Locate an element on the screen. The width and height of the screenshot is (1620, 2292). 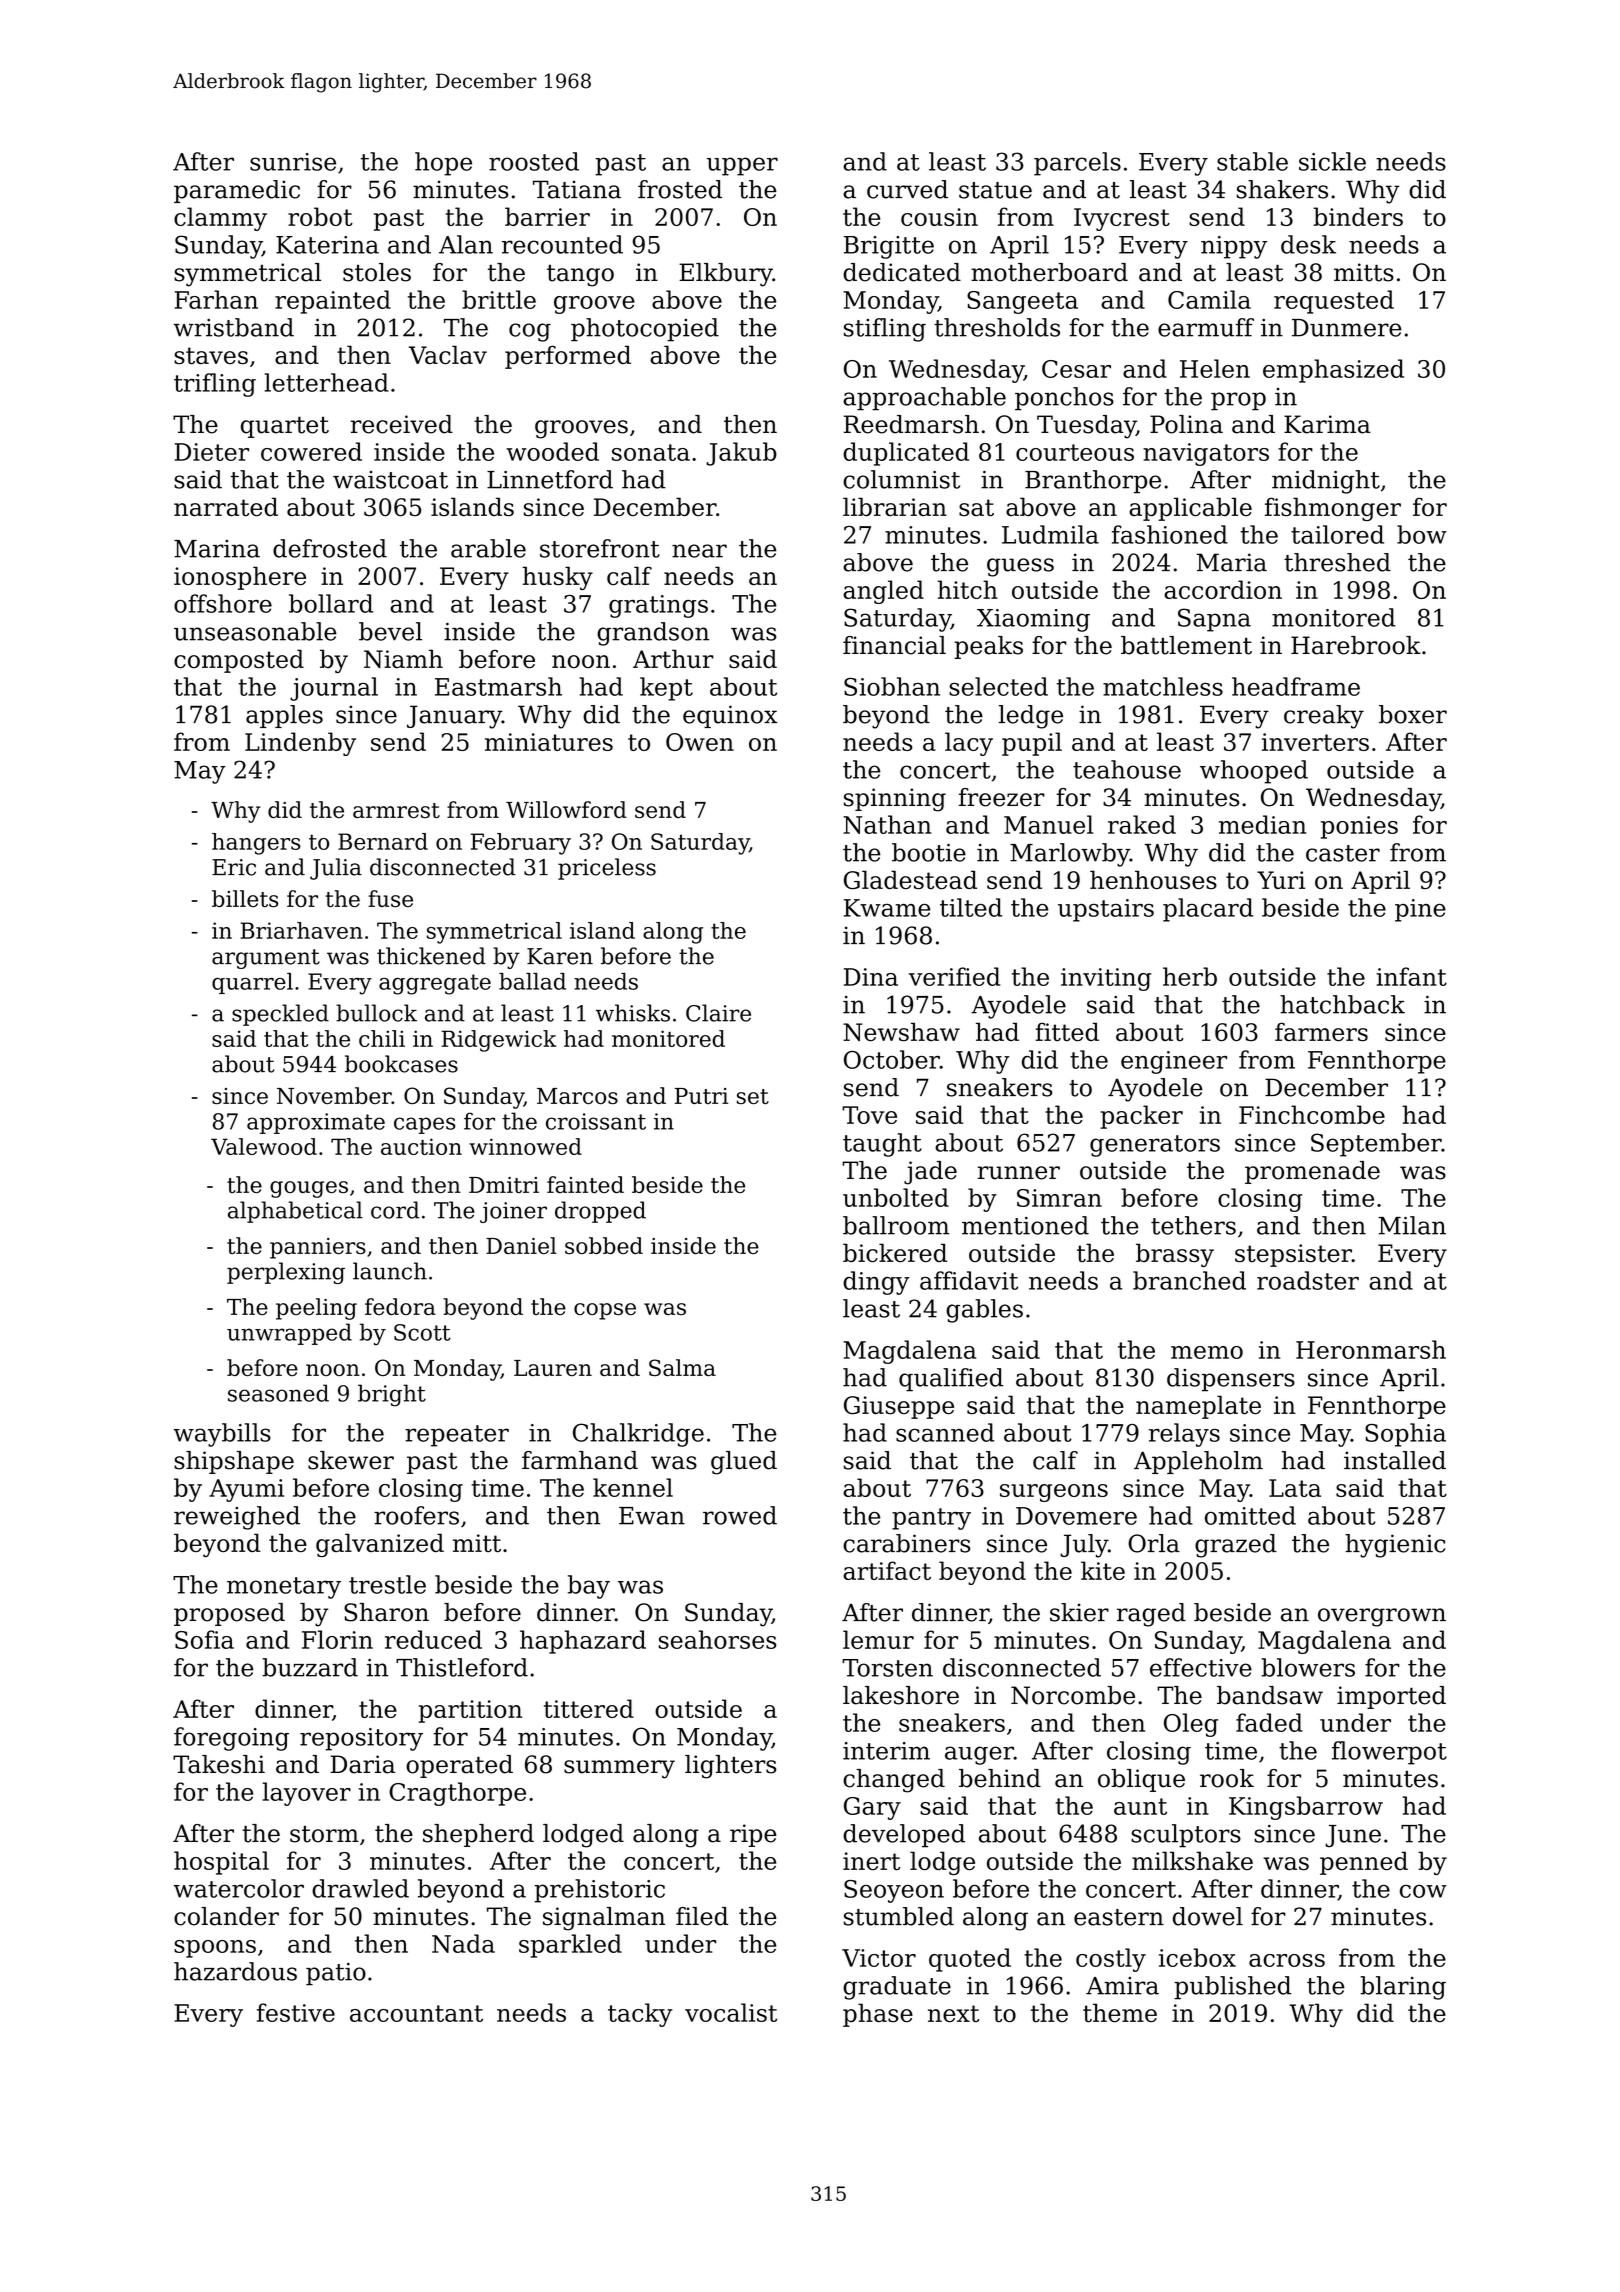
clammy is located at coordinates (220, 219).
